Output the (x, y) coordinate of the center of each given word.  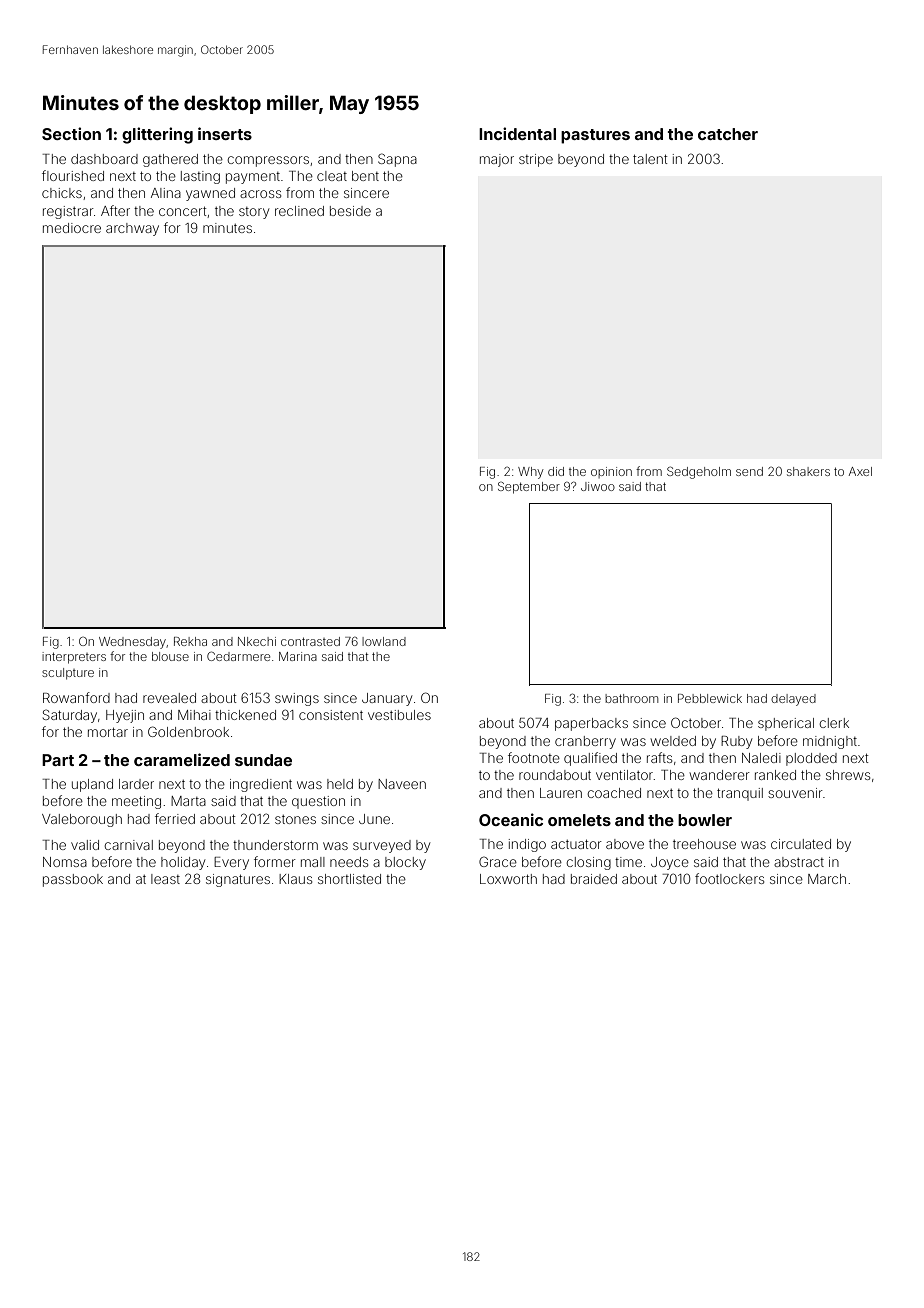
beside (350, 211)
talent (650, 159)
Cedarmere (238, 656)
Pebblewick (710, 698)
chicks (62, 193)
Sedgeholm (699, 472)
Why (531, 473)
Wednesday (132, 643)
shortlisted (349, 879)
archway (132, 229)
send (749, 471)
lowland (384, 641)
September (529, 488)
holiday (183, 863)
